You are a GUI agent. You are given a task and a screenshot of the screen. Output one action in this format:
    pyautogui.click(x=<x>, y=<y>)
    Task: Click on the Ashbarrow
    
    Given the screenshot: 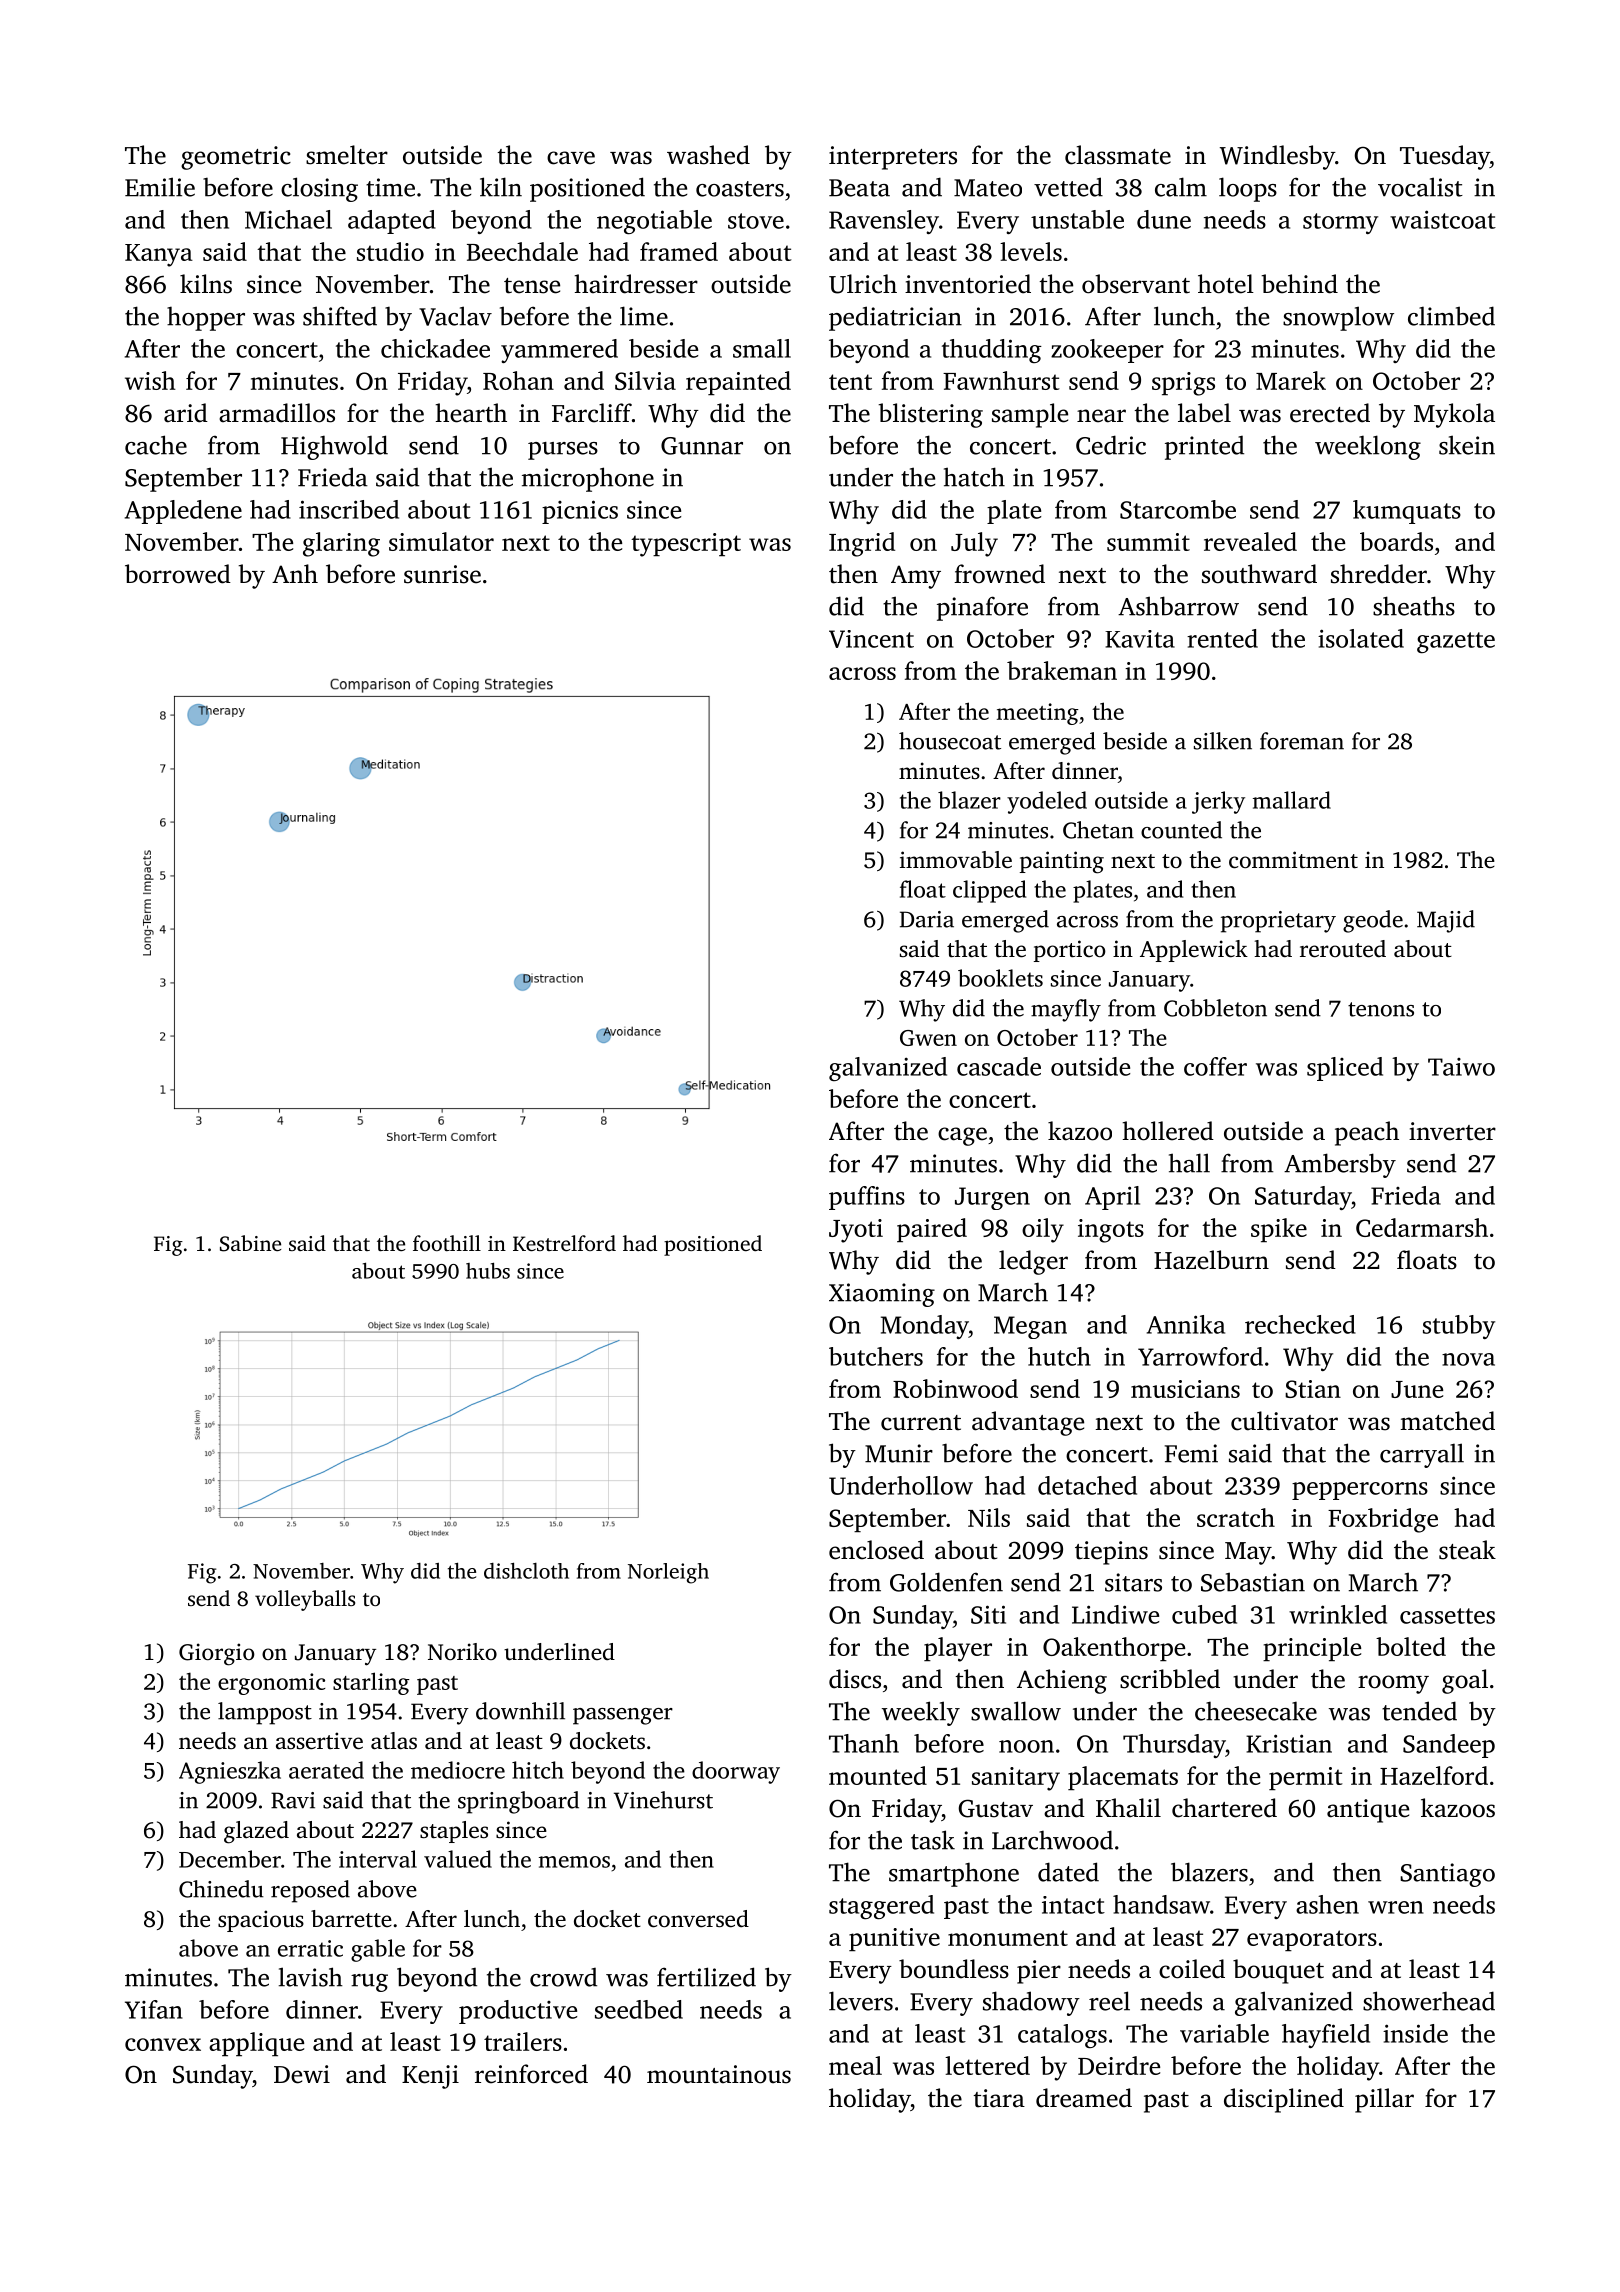 What is the action you would take?
    pyautogui.click(x=1178, y=606)
